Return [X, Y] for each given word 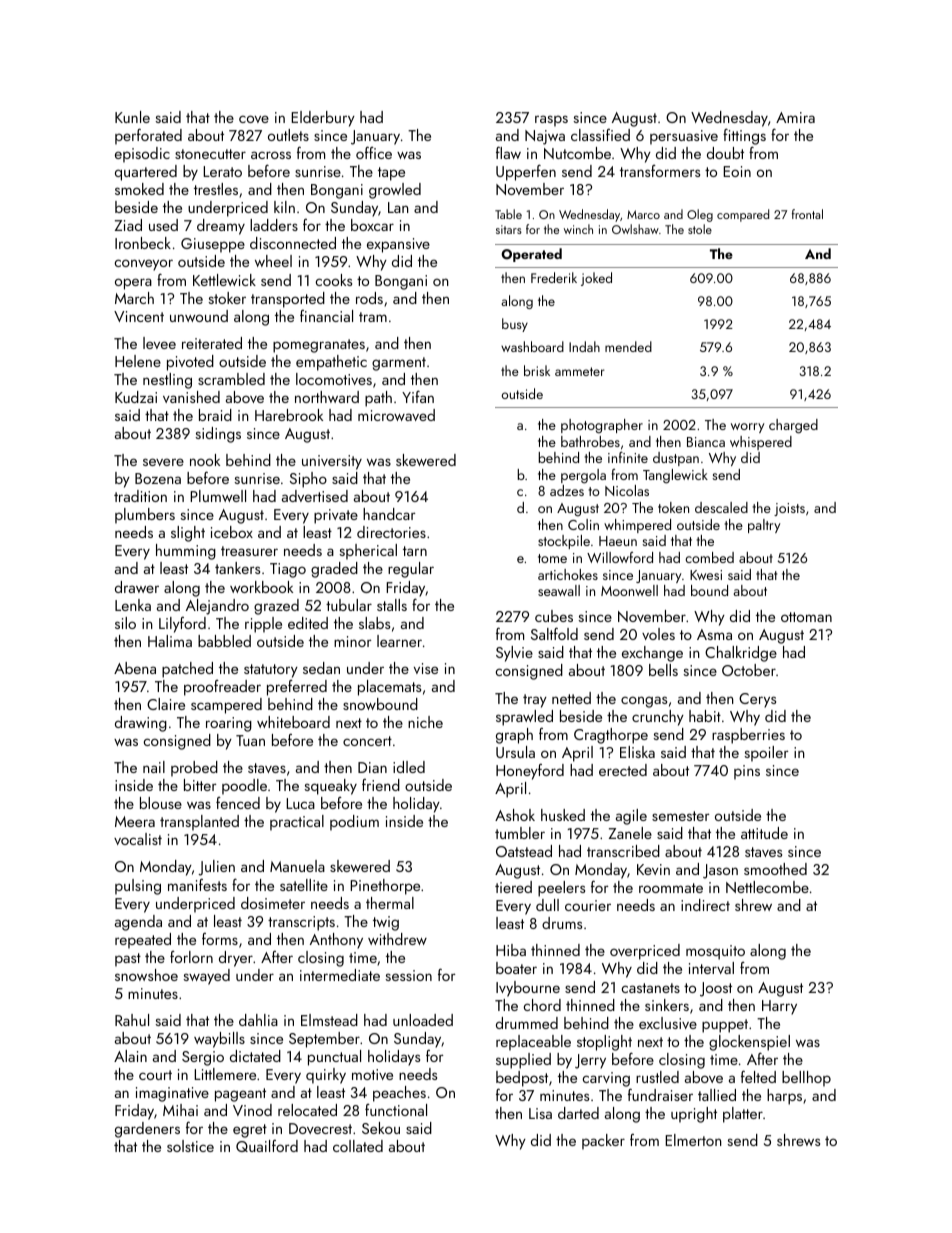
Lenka [133, 605]
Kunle [132, 117]
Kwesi [706, 575]
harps [784, 1097]
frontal [807, 214]
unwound [199, 316]
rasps [551, 121]
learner [399, 641]
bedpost [522, 1079]
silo [125, 623]
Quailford [267, 1146]
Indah [584, 346]
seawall [559, 590]
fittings [744, 136]
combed [709, 557]
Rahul [132, 1020]
